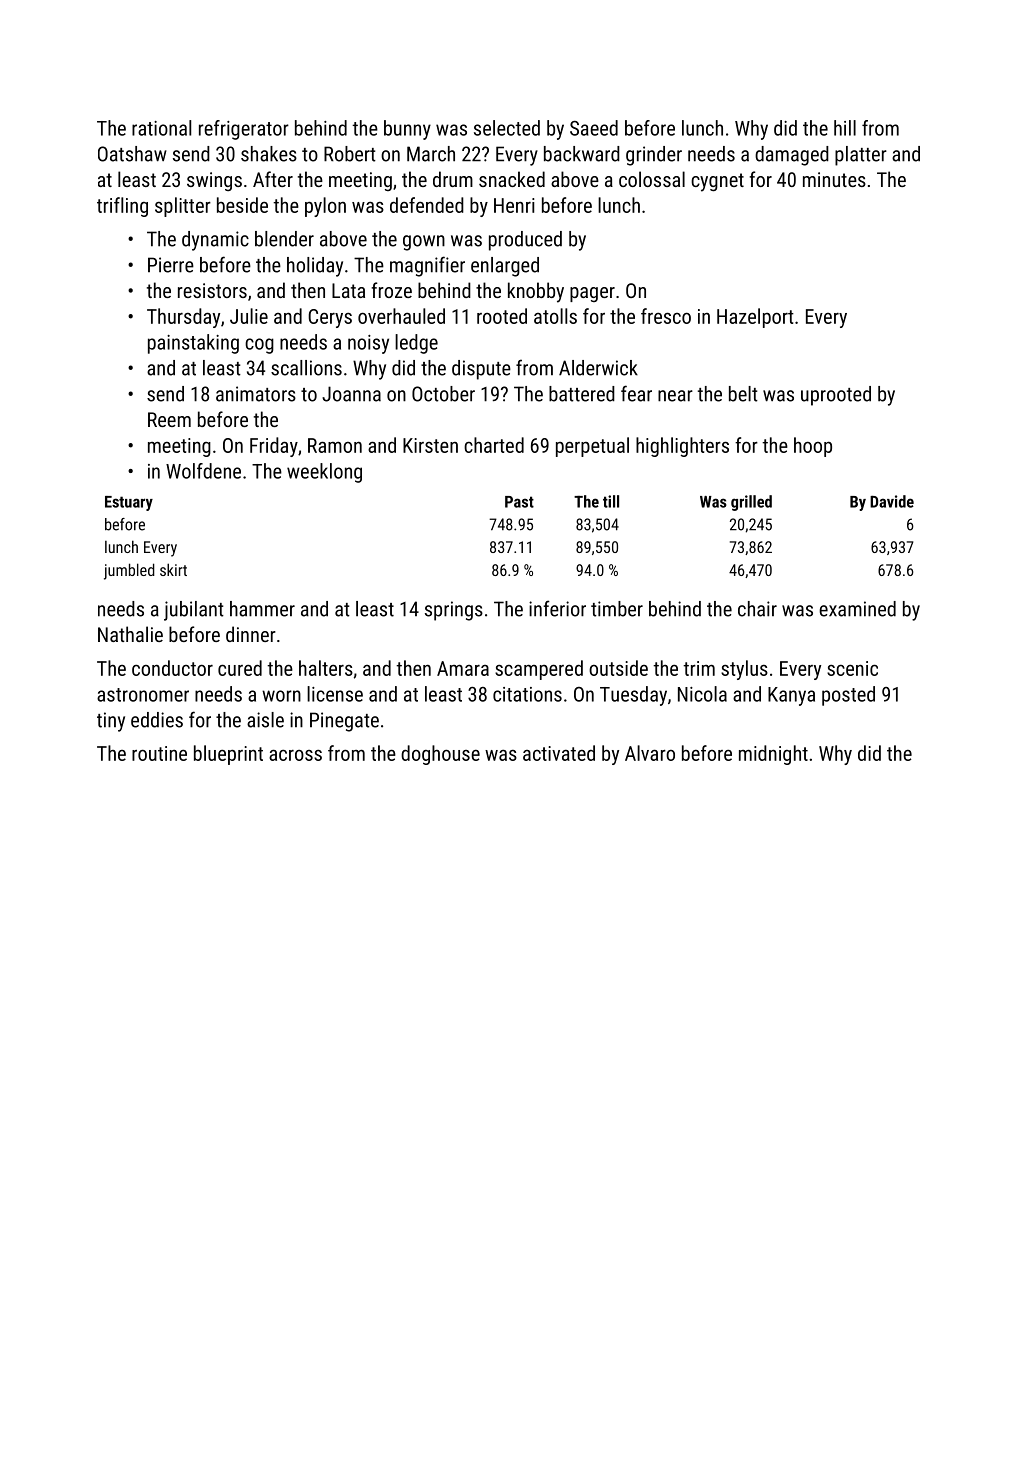 The width and height of the screenshot is (1018, 1474). Describe the element at coordinates (161, 128) in the screenshot. I see `rational` at that location.
